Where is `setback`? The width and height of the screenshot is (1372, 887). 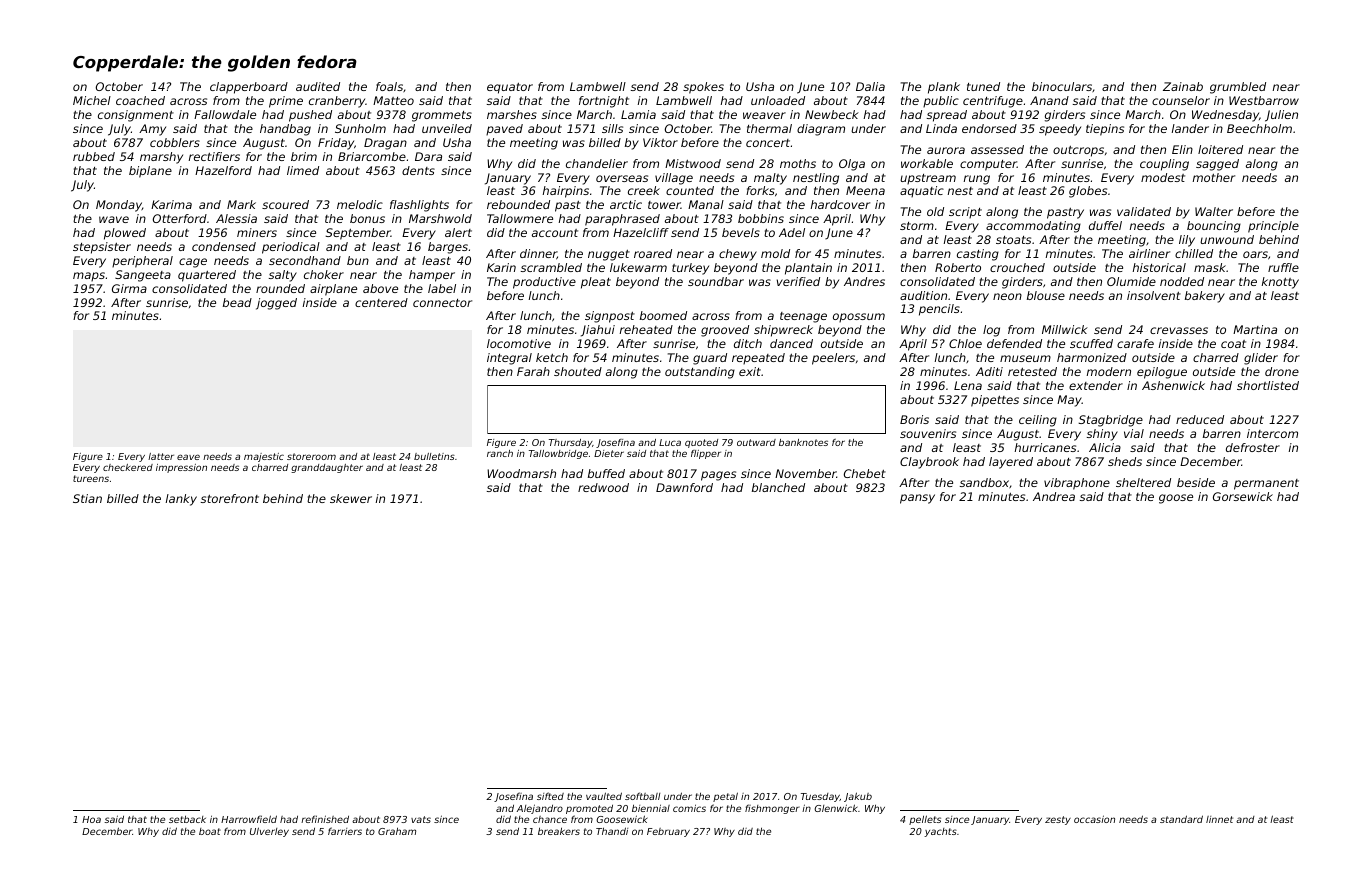
setback is located at coordinates (187, 819).
